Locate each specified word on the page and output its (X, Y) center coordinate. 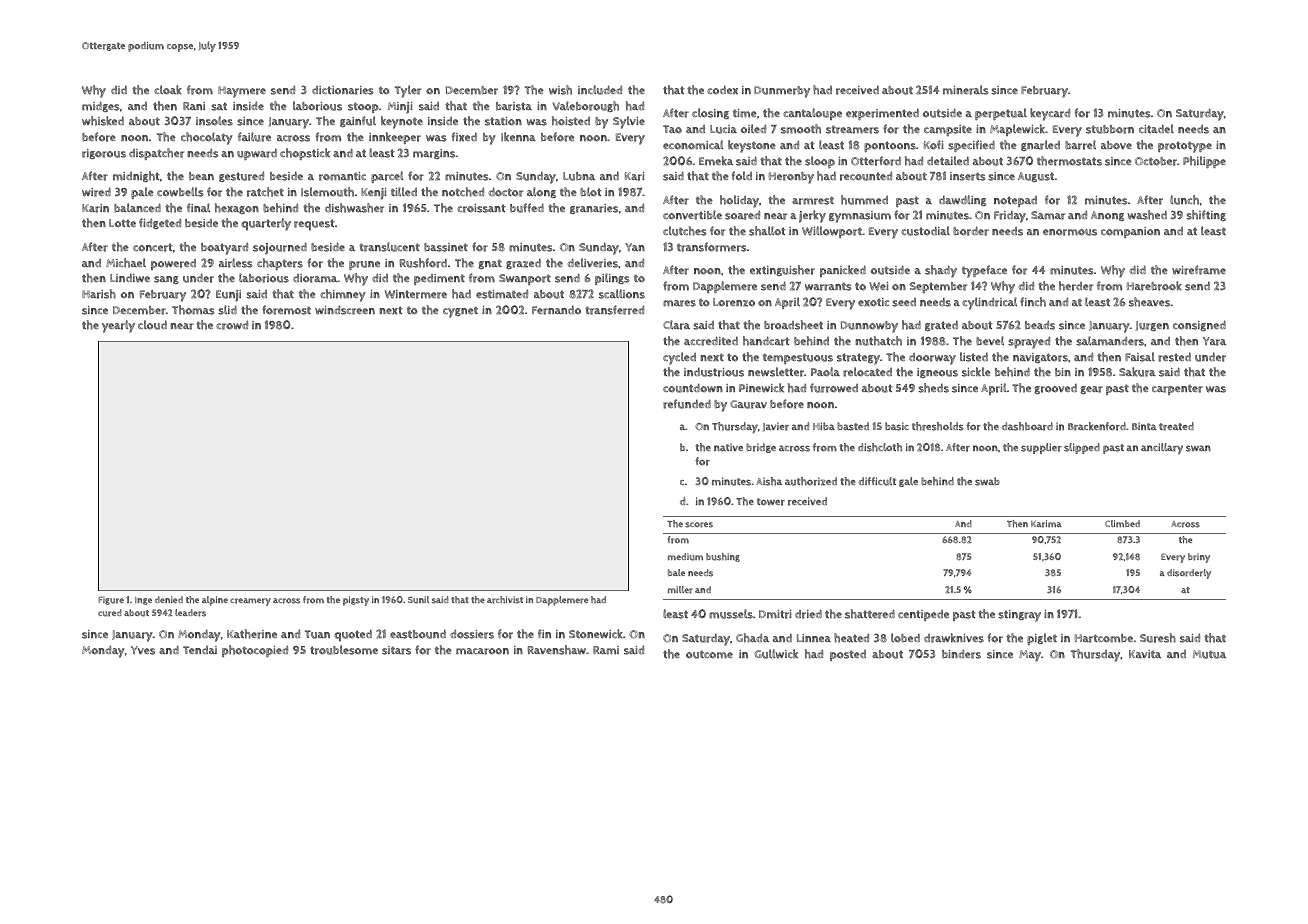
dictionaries (343, 90)
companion (1130, 232)
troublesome (344, 650)
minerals (966, 90)
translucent (389, 247)
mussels (731, 614)
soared (742, 215)
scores (699, 525)
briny (1199, 558)
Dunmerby (782, 92)
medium (685, 557)
